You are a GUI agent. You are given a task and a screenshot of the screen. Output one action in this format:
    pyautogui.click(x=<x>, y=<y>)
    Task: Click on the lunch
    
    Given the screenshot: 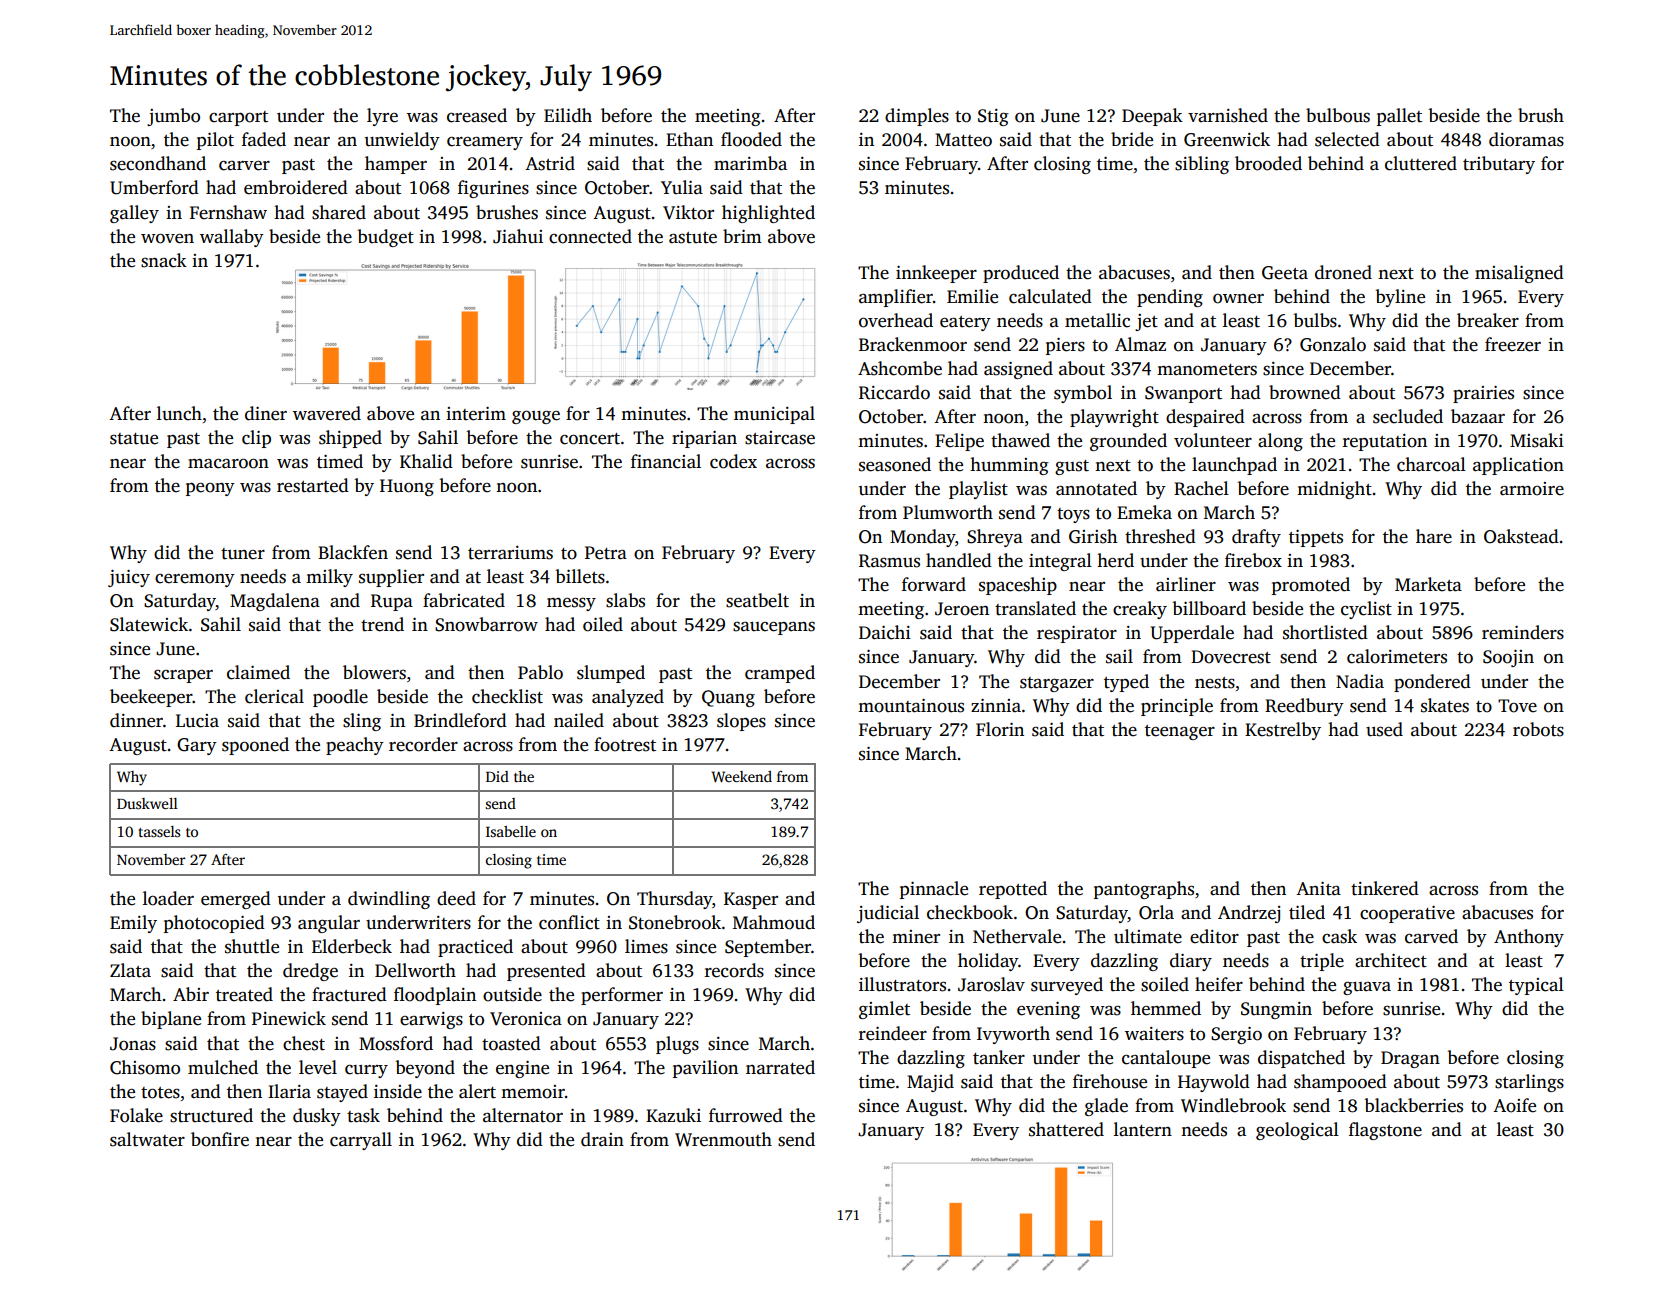 What is the action you would take?
    pyautogui.click(x=179, y=413)
